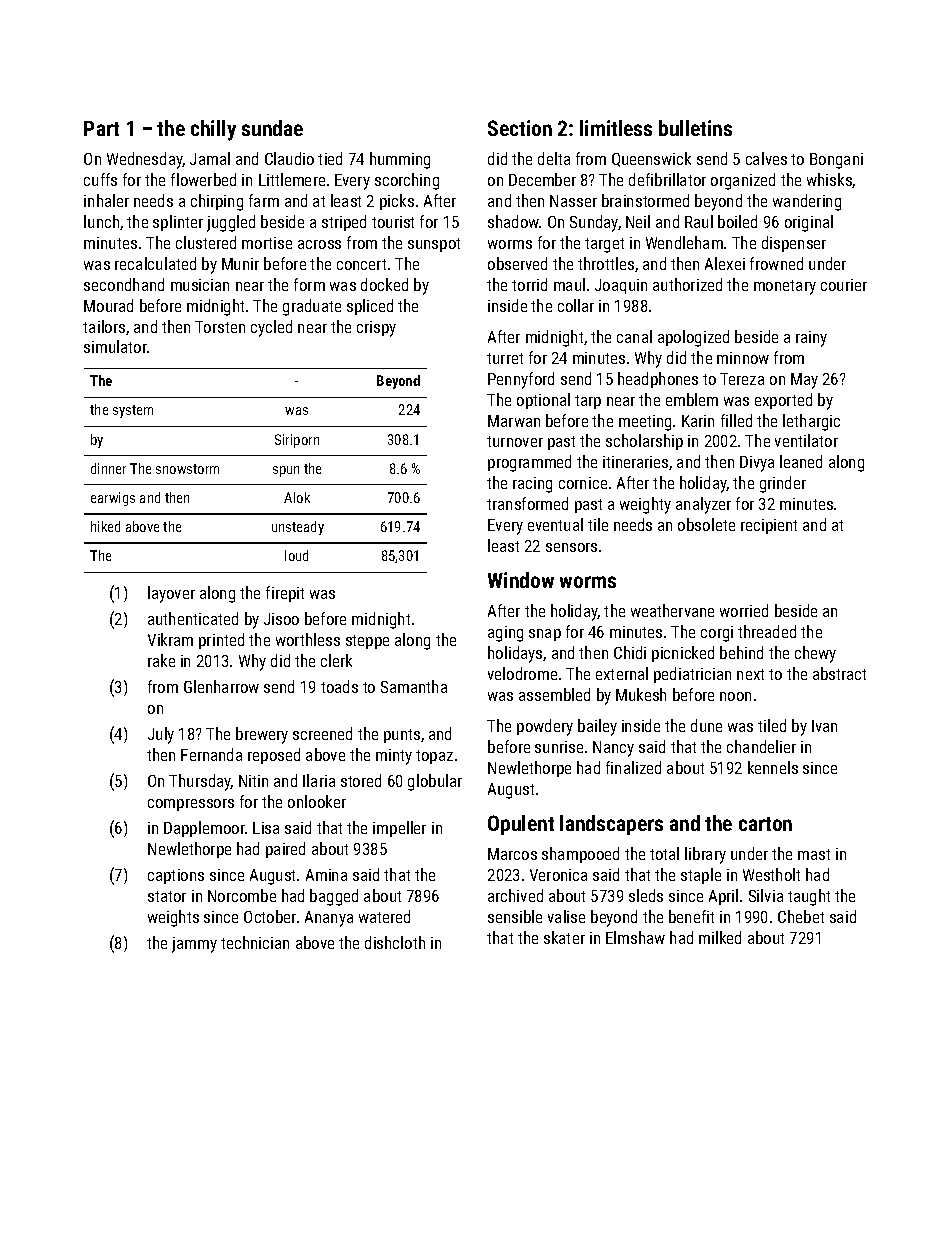 Image resolution: width=952 pixels, height=1233 pixels. Describe the element at coordinates (564, 937) in the screenshot. I see `skater` at that location.
